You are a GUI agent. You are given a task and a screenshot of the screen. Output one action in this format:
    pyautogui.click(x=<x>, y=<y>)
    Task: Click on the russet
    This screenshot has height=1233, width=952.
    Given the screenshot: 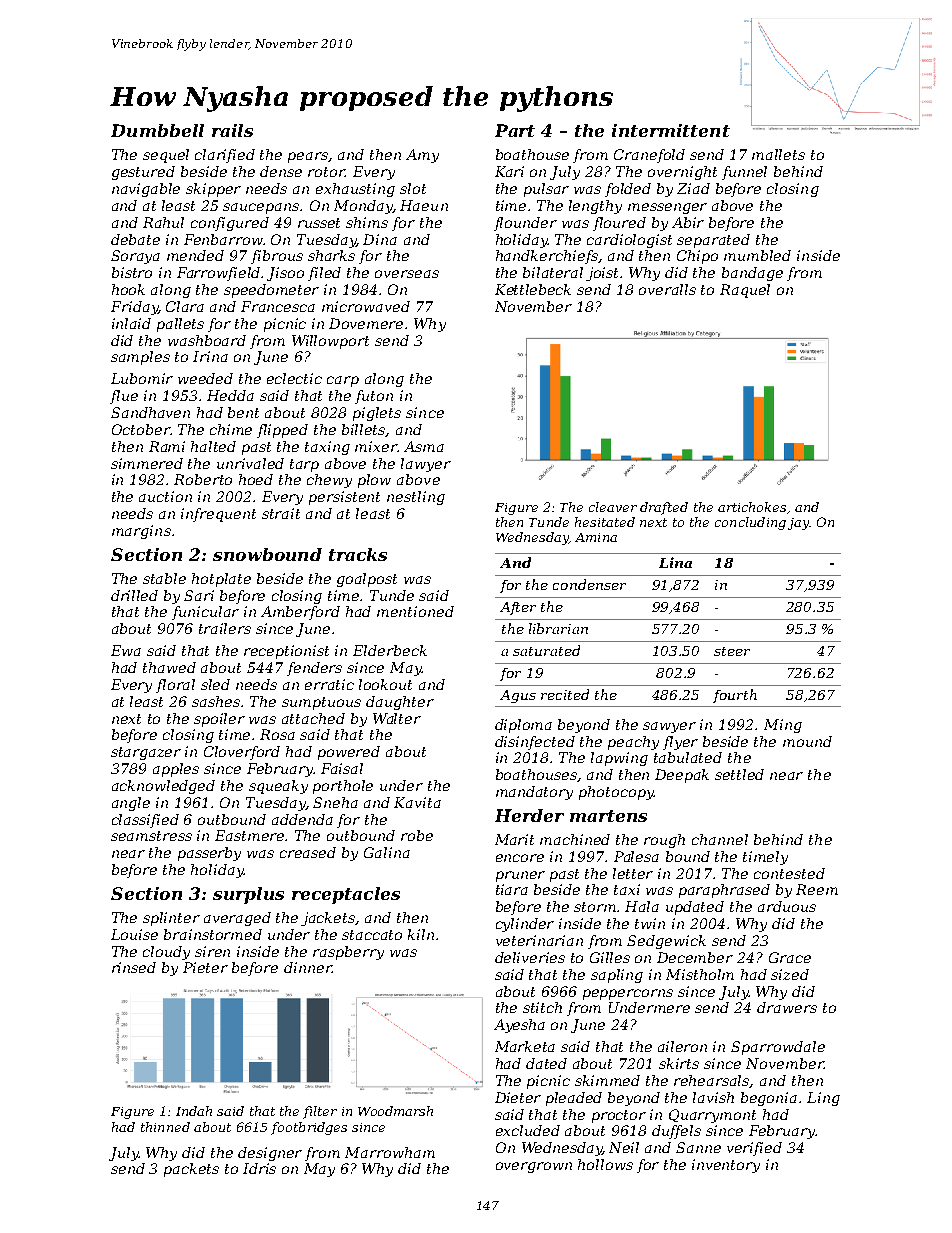 What is the action you would take?
    pyautogui.click(x=319, y=223)
